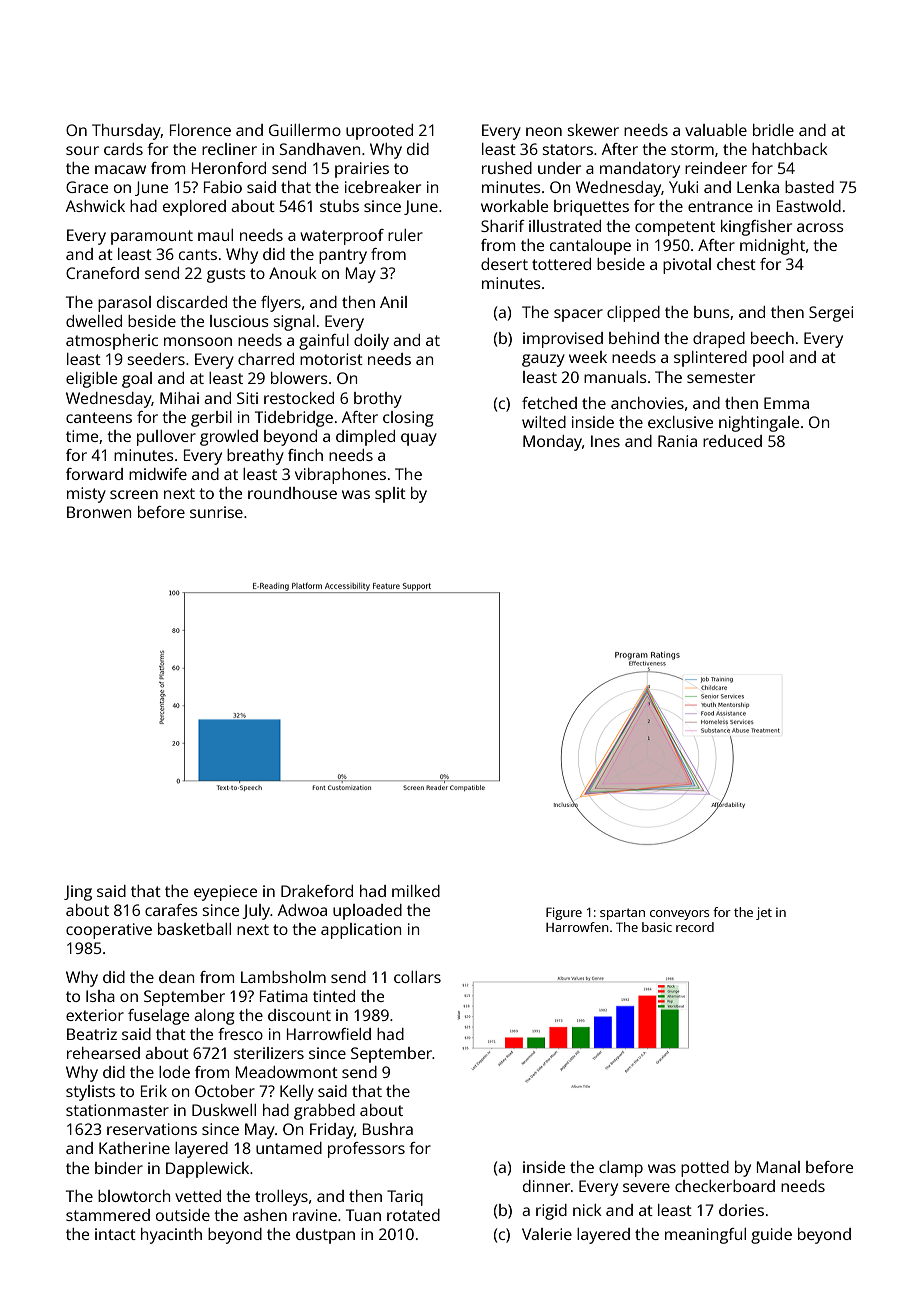  What do you see at coordinates (390, 495) in the page?
I see `split` at bounding box center [390, 495].
